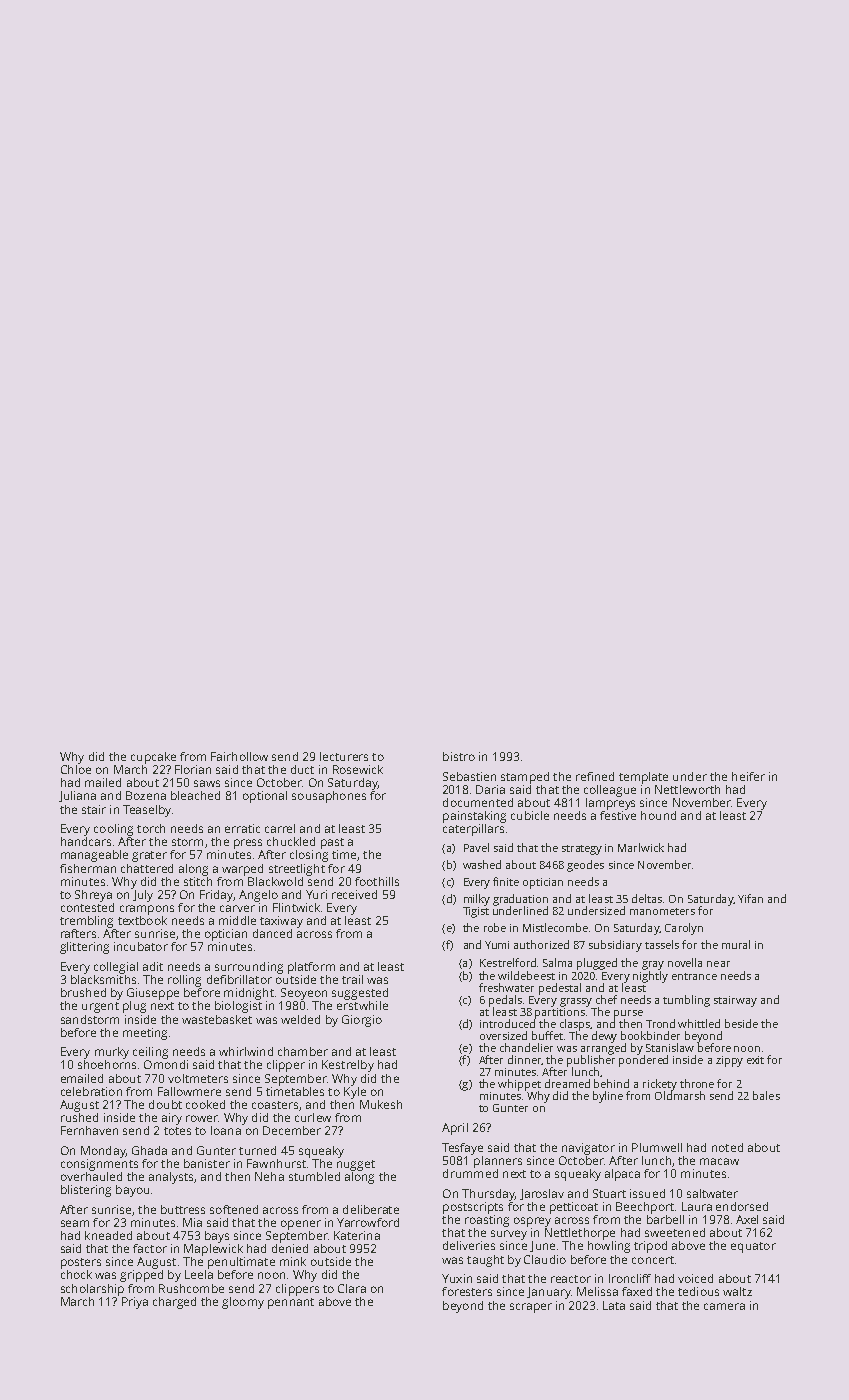 The height and width of the screenshot is (1400, 849). What do you see at coordinates (147, 811) in the screenshot?
I see `Teaselby` at bounding box center [147, 811].
